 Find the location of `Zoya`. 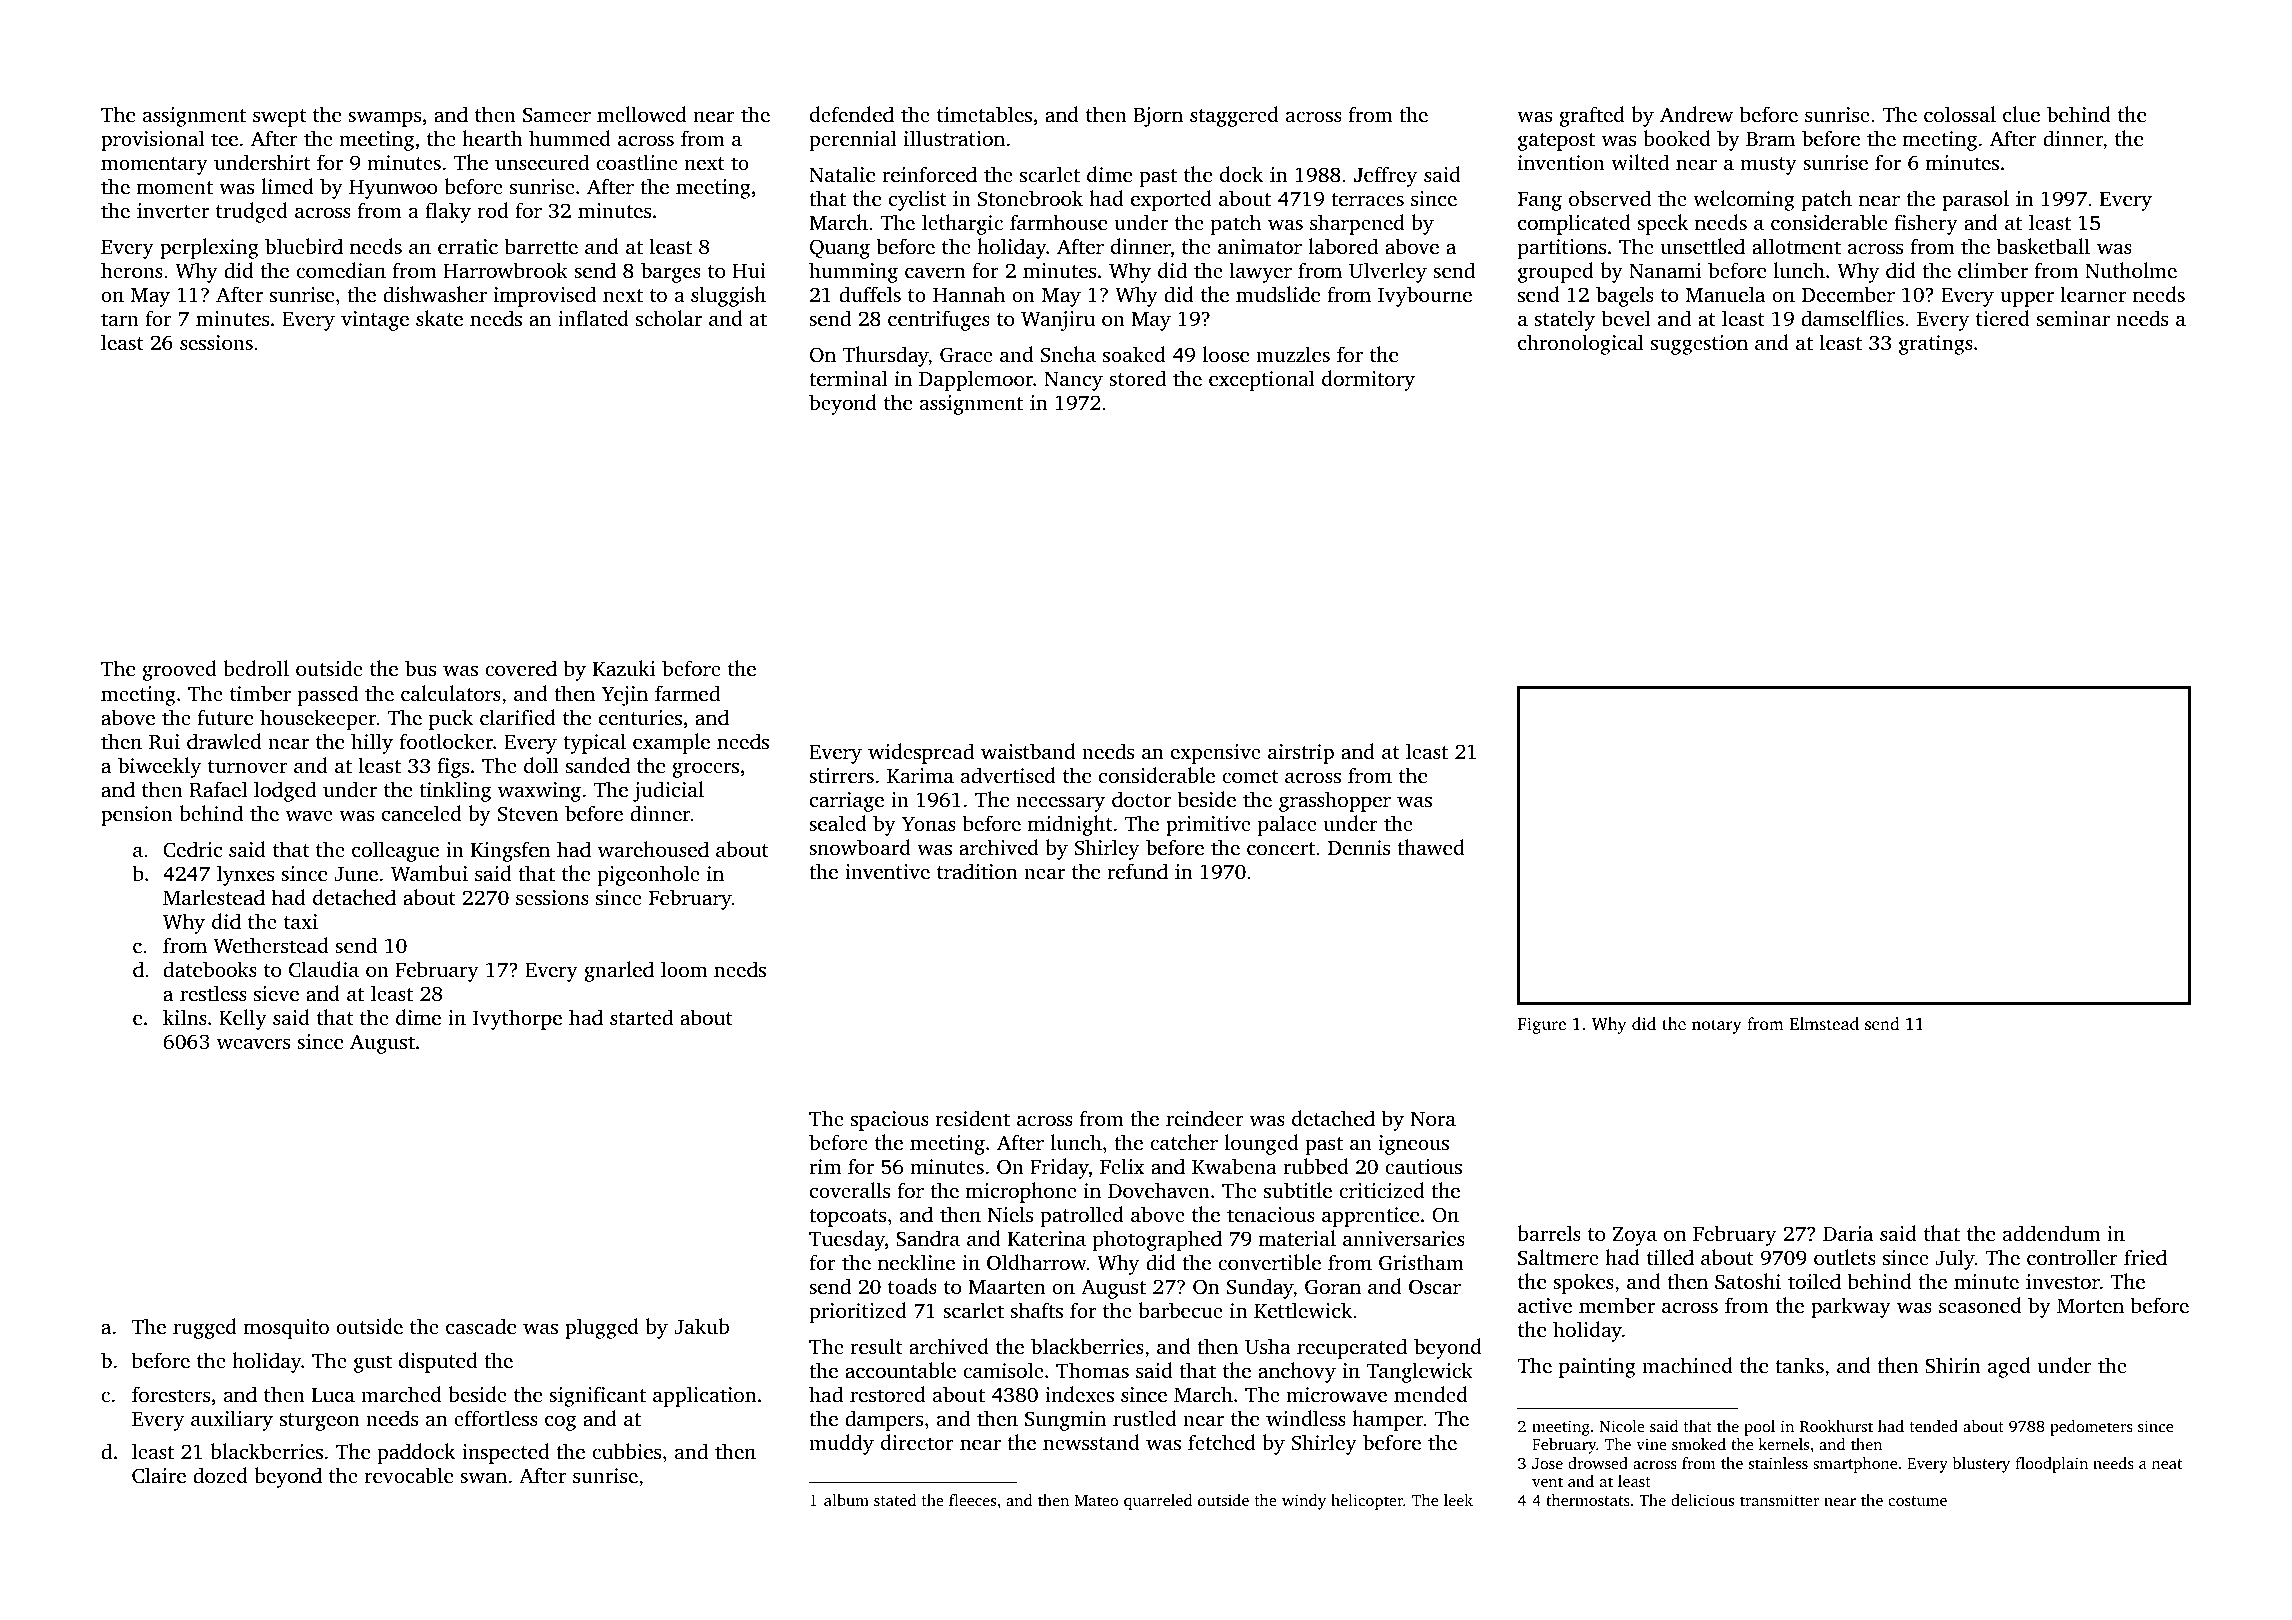

Zoya is located at coordinates (1635, 1236).
